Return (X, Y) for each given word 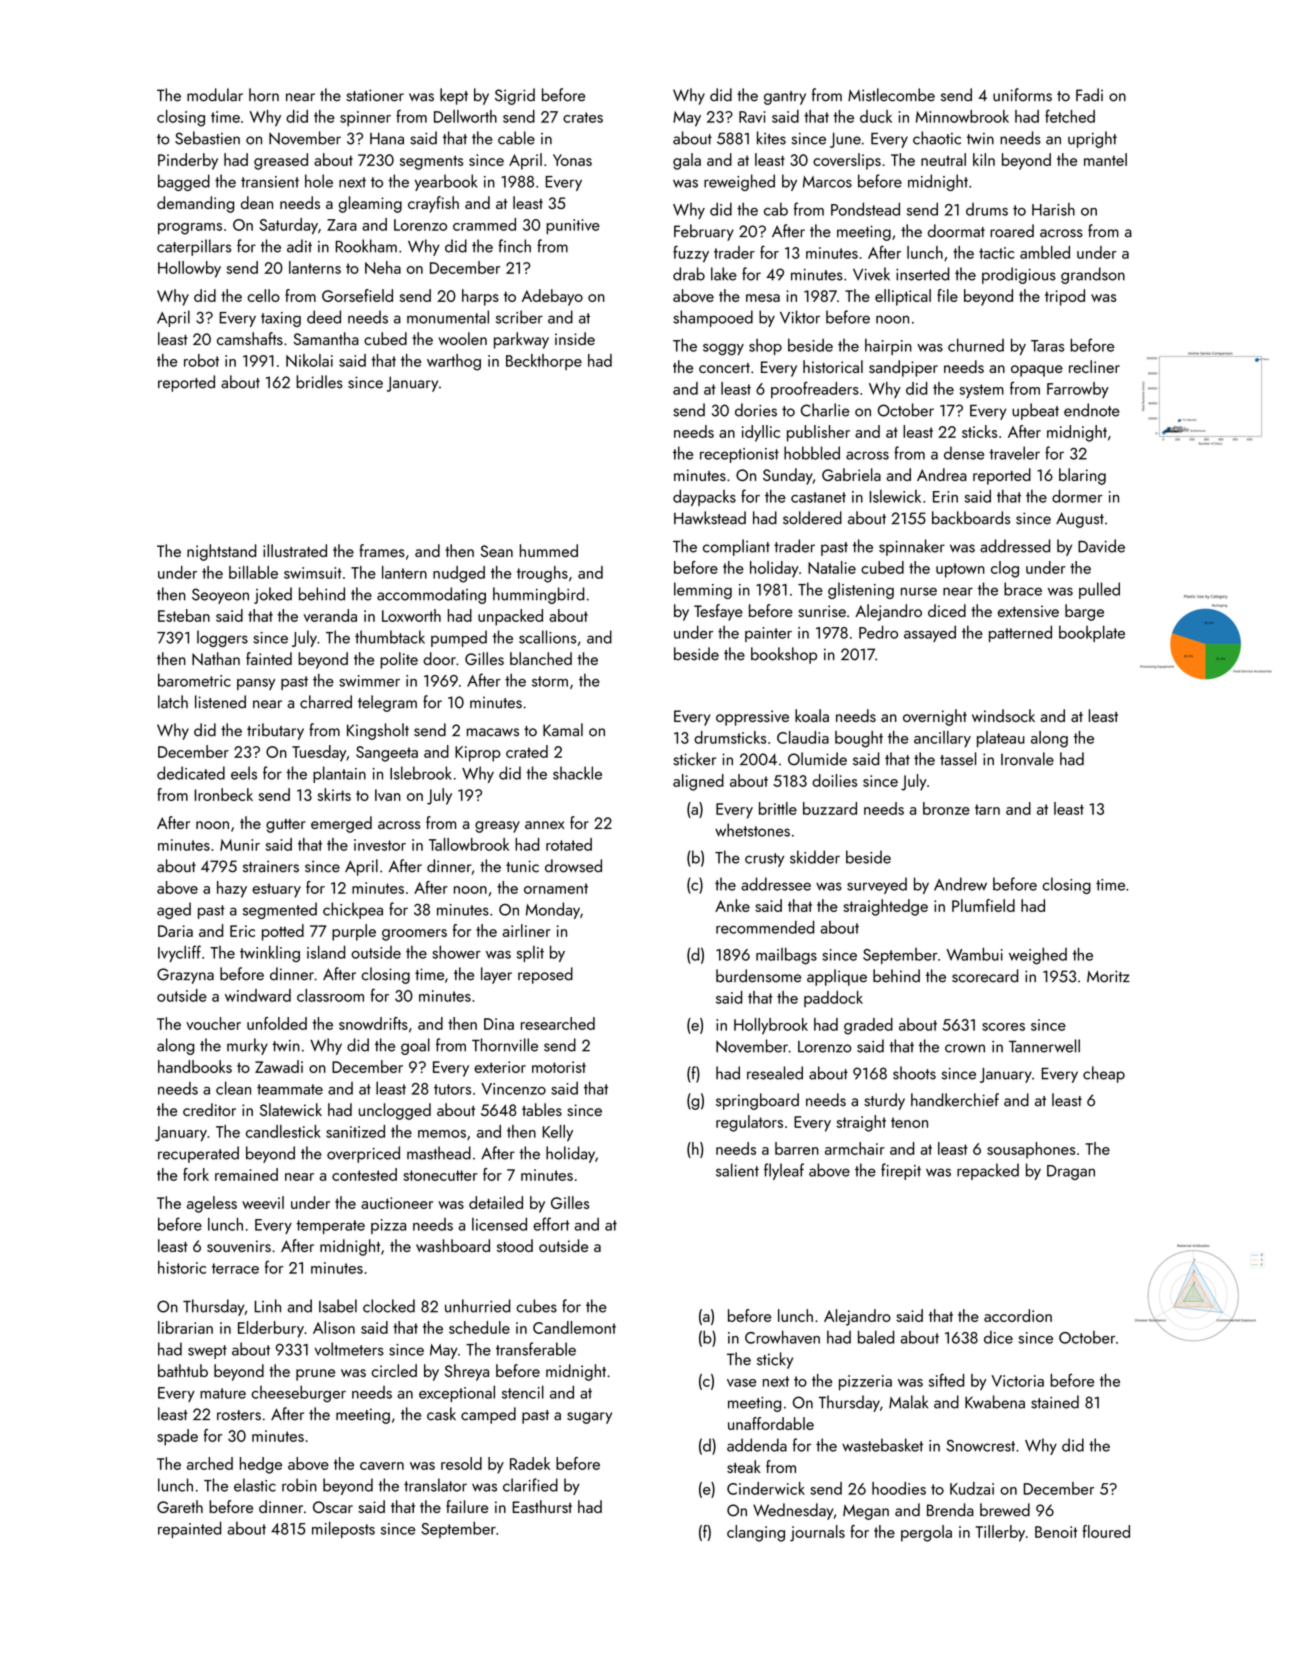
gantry (785, 98)
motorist (559, 1067)
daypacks (704, 497)
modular (215, 95)
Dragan (1071, 1172)
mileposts (343, 1529)
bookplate (1092, 633)
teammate (290, 1089)
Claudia (803, 737)
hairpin (888, 347)
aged (174, 910)
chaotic (937, 138)
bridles (319, 382)
